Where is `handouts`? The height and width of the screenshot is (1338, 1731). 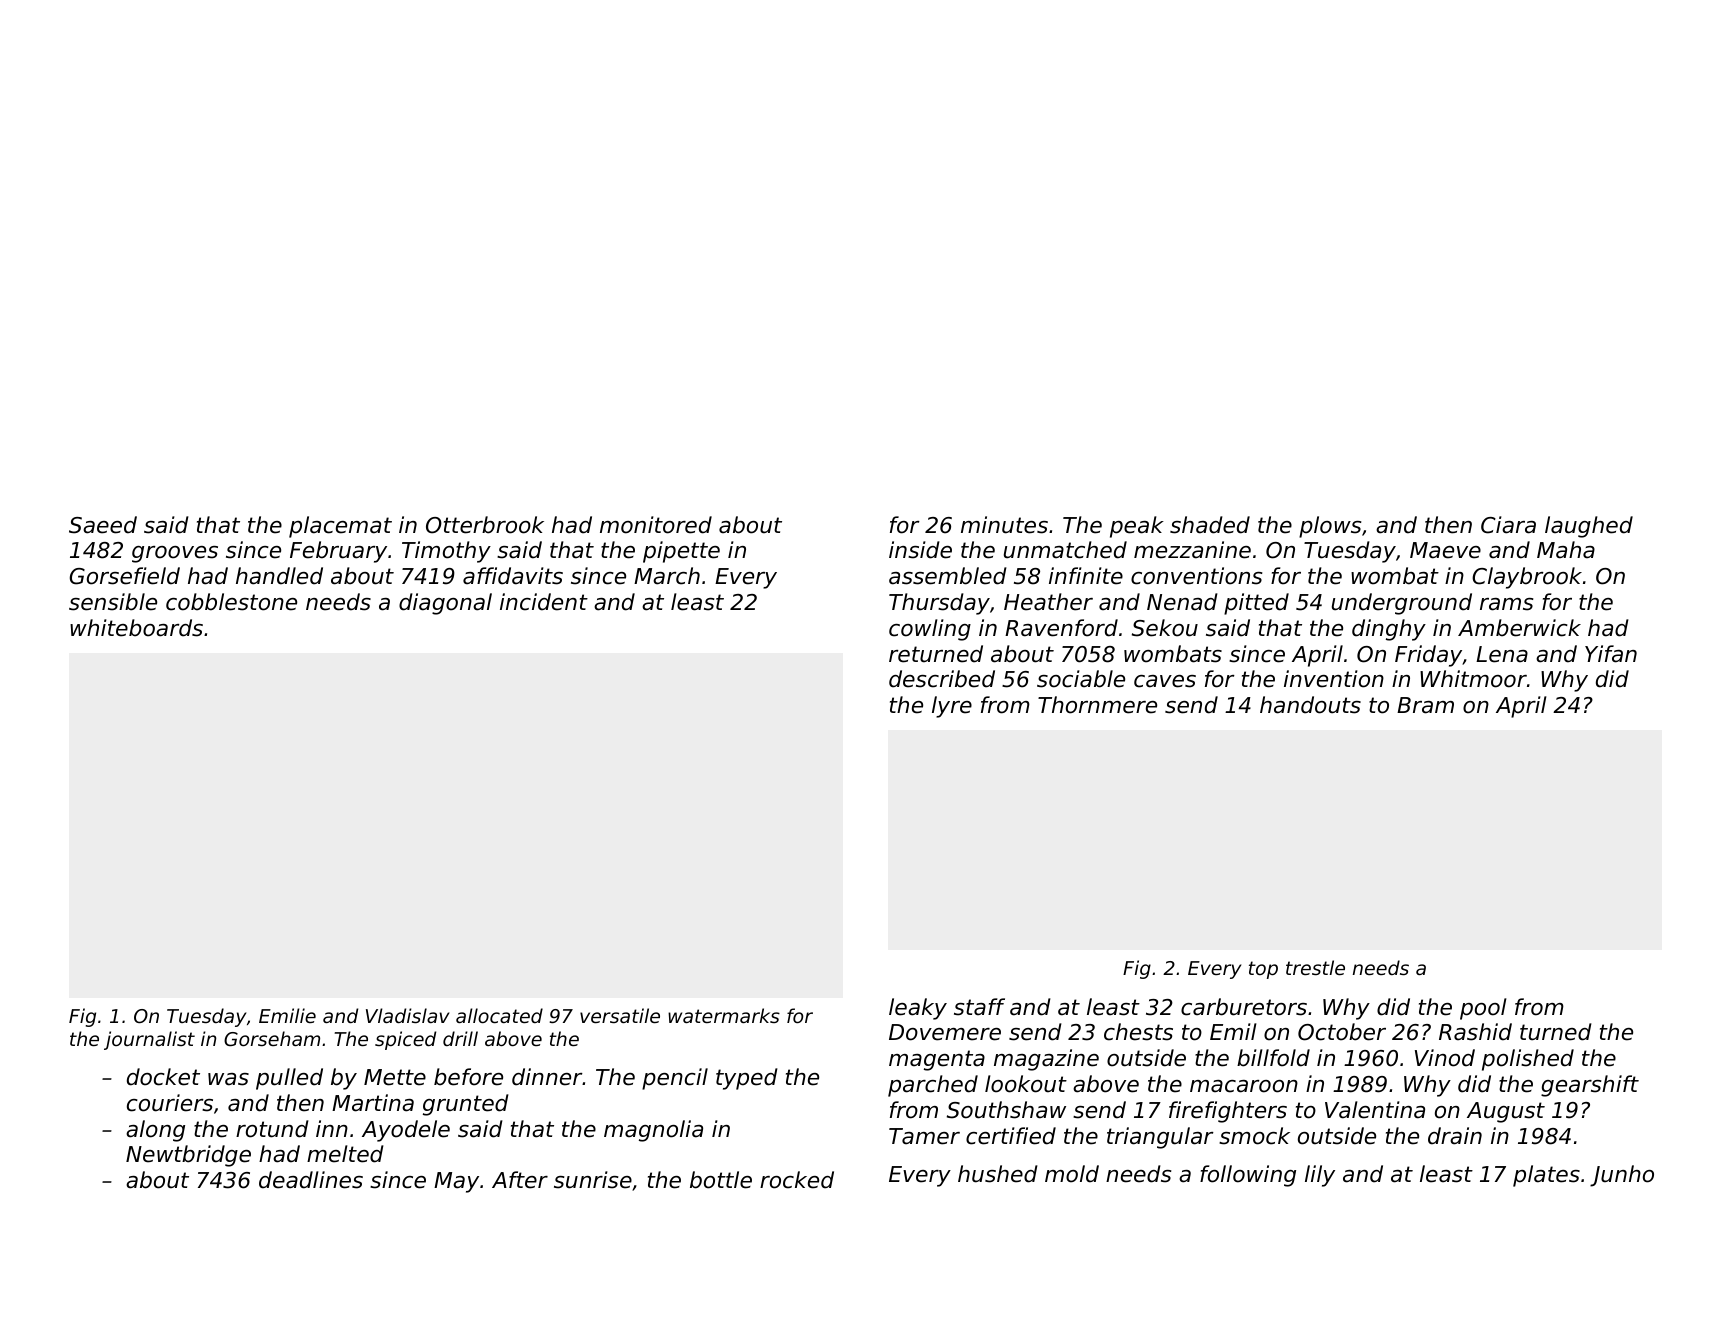
handouts is located at coordinates (1310, 705).
